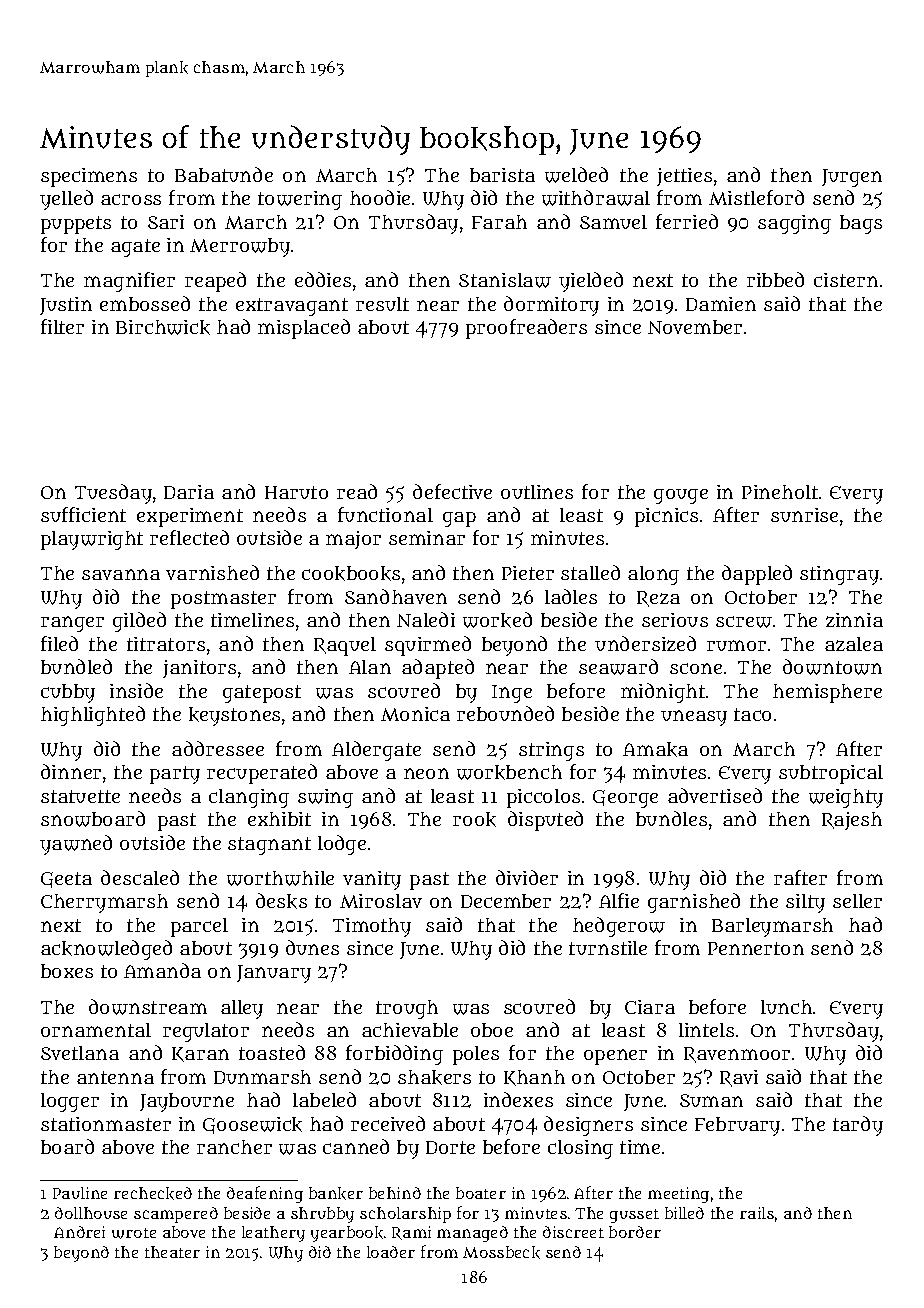 Image resolution: width=924 pixels, height=1308 pixels. What do you see at coordinates (505, 280) in the screenshot?
I see `Stanislaw` at bounding box center [505, 280].
